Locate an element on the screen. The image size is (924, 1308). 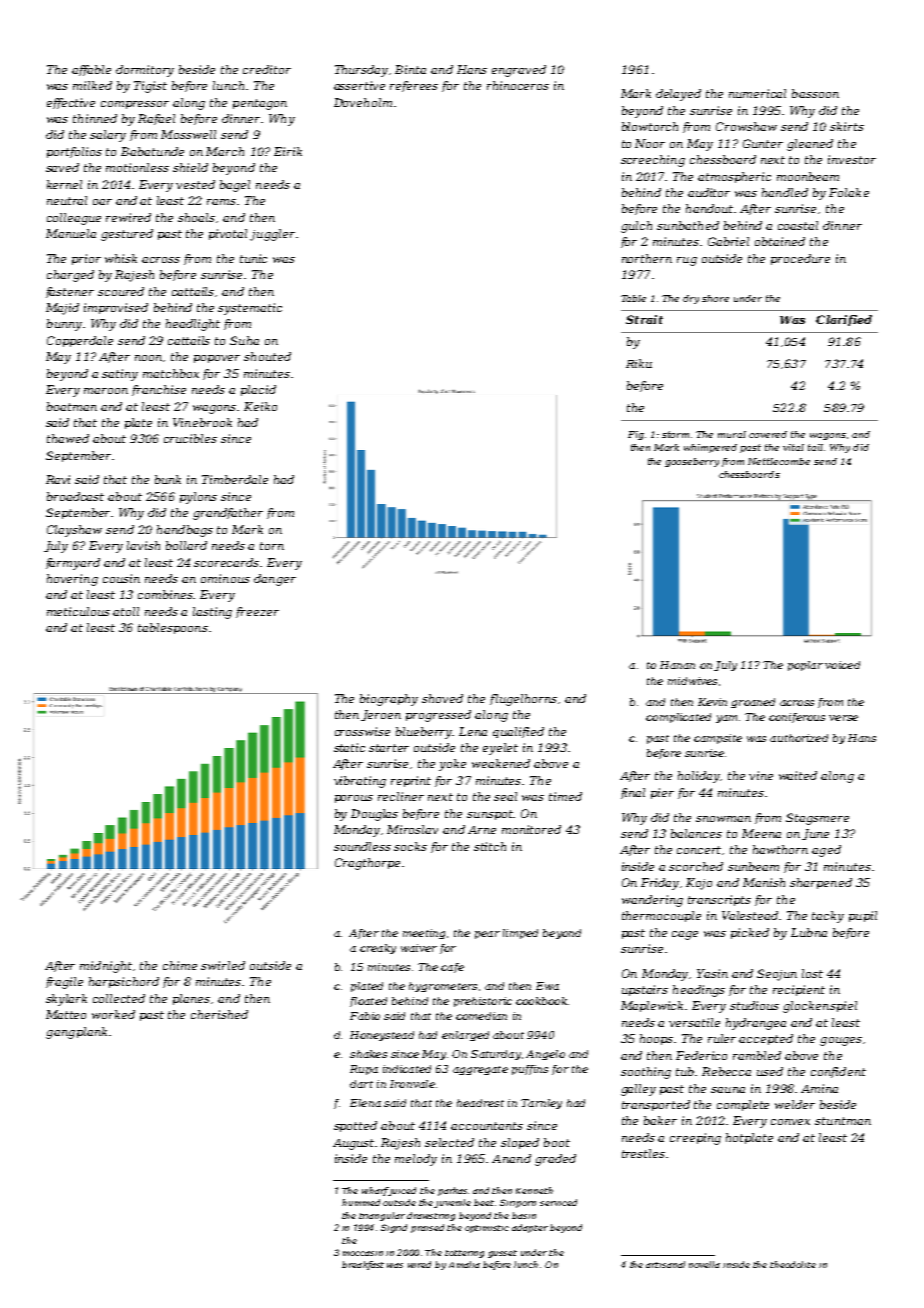
gulch is located at coordinates (636, 227).
